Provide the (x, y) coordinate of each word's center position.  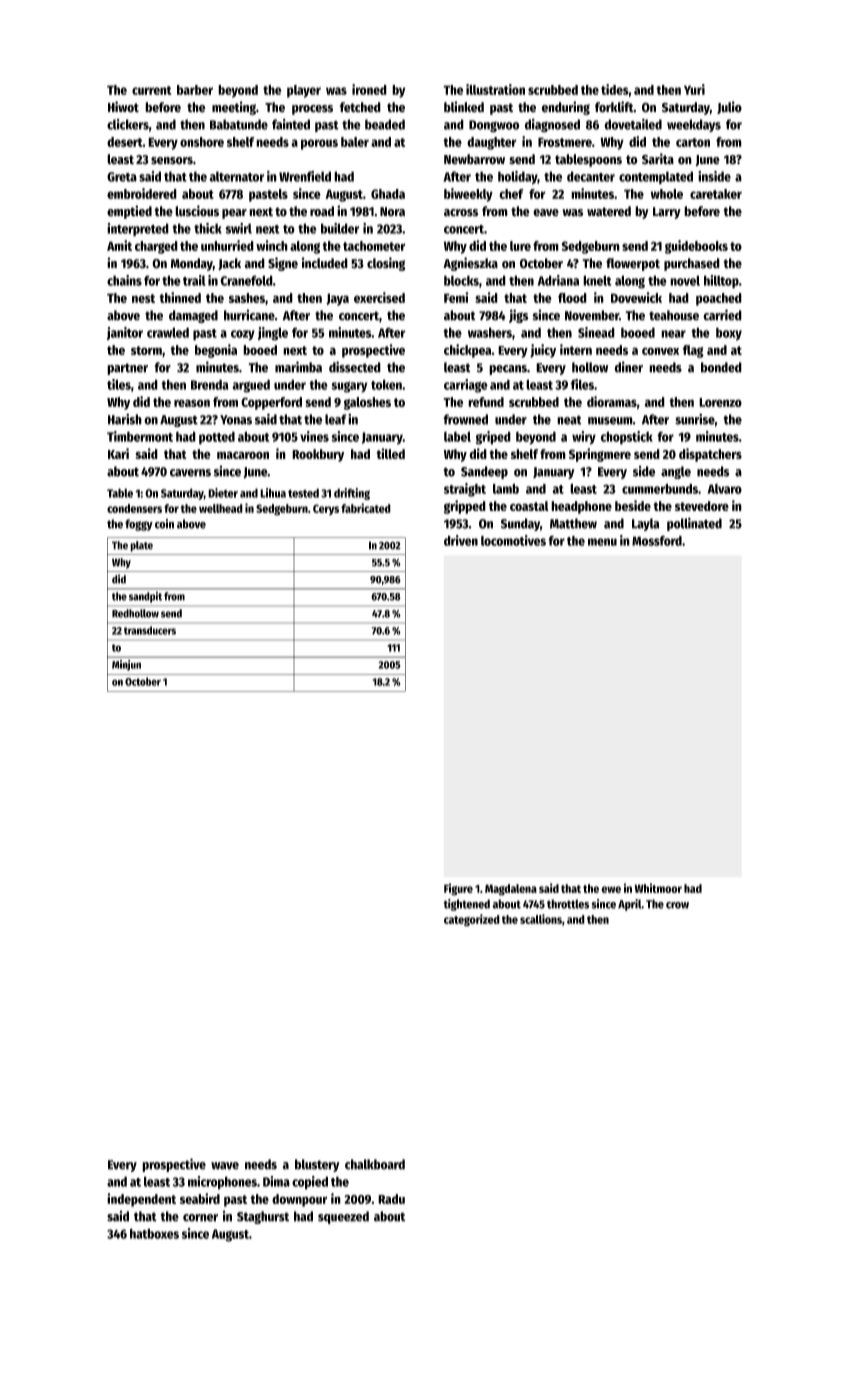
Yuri (694, 89)
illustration (495, 89)
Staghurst (263, 1217)
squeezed (343, 1217)
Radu (391, 1199)
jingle (273, 334)
